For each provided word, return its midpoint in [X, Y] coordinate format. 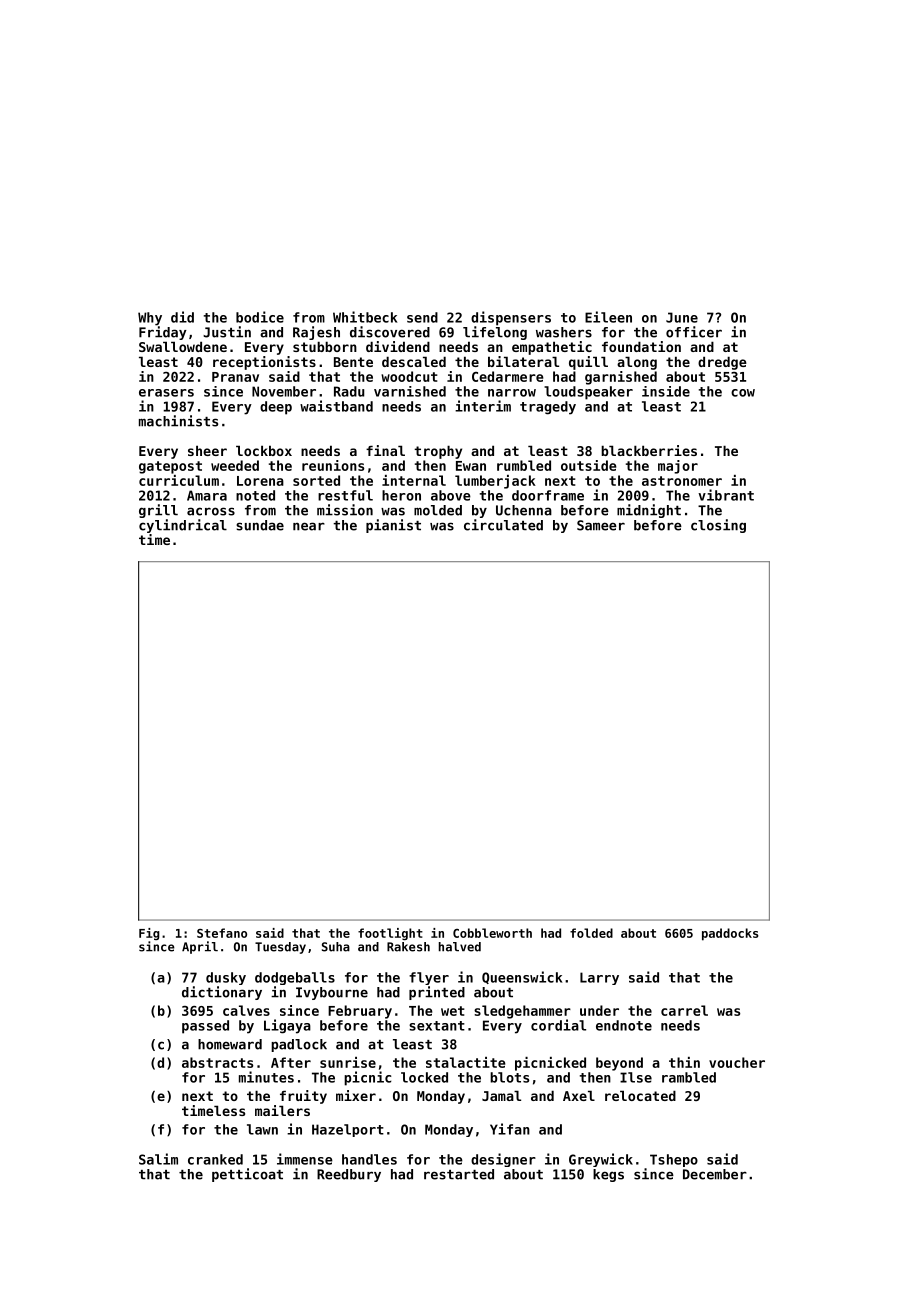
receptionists [264, 363]
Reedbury [349, 1175]
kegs [608, 1175]
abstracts [217, 1062]
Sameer [601, 525]
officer [694, 332]
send [422, 317]
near [309, 526]
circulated [503, 525]
